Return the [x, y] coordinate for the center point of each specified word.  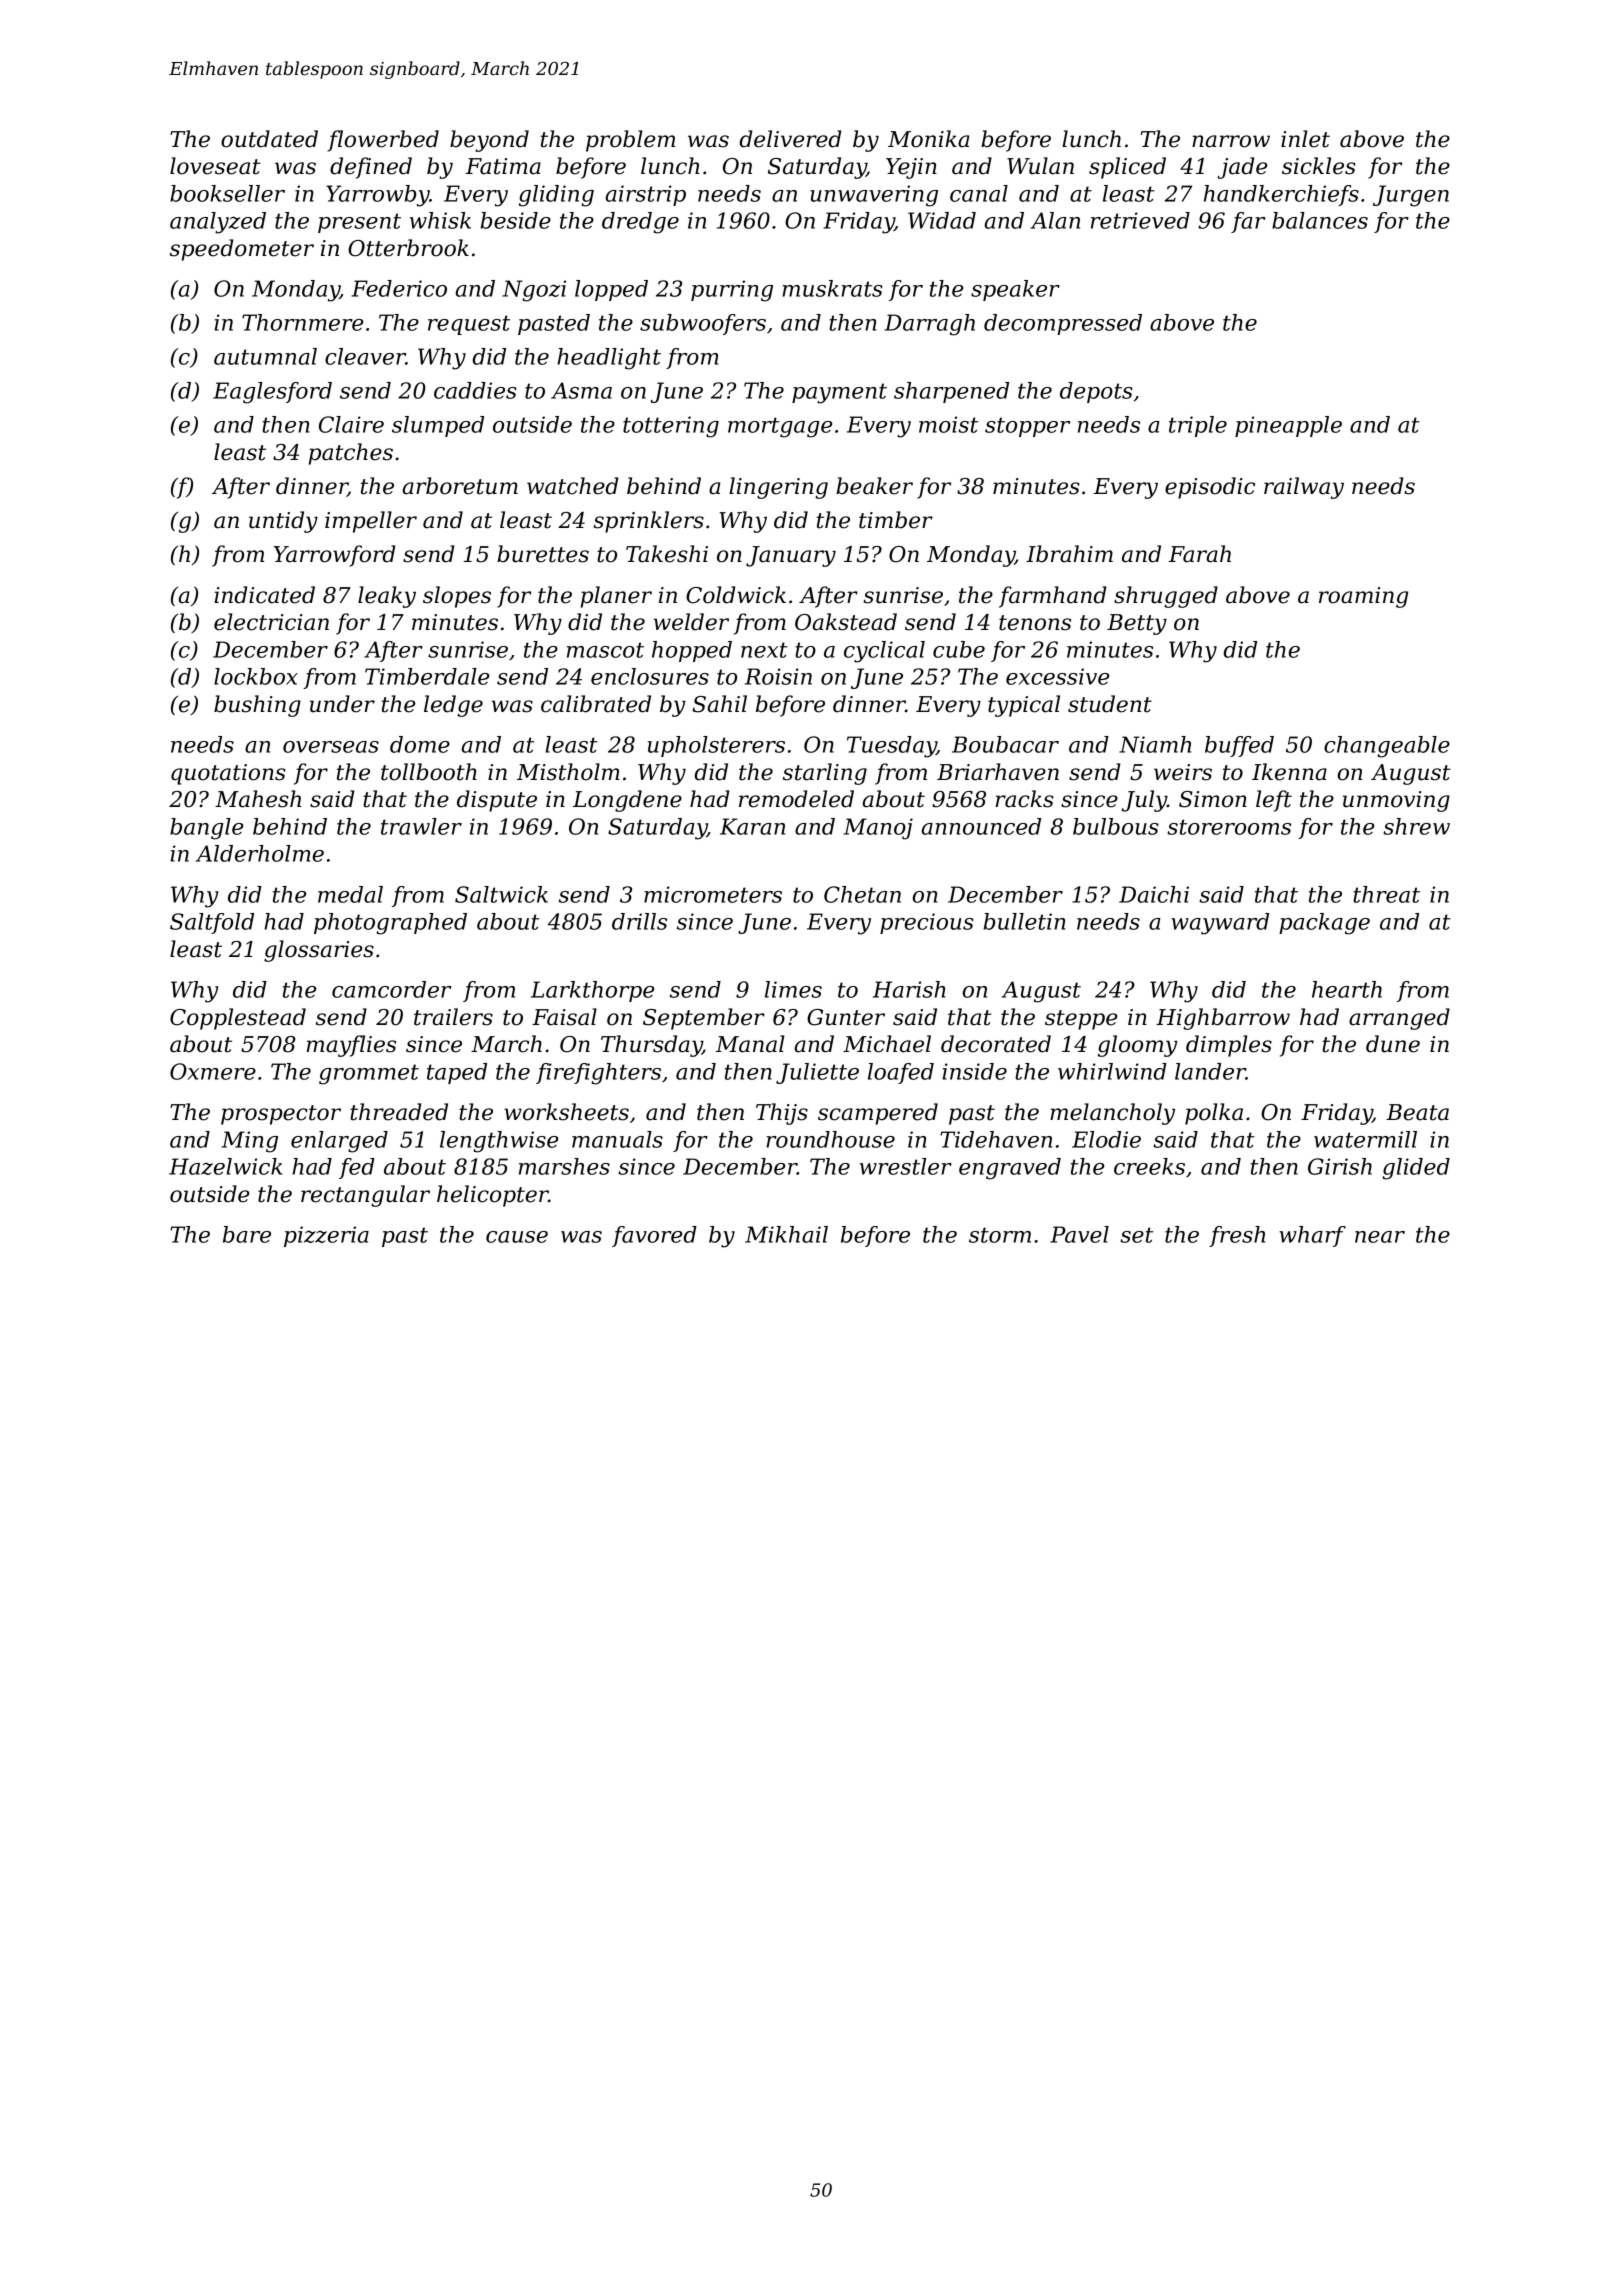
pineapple [1288, 426]
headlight [609, 359]
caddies [475, 390]
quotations [228, 774]
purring [732, 291]
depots [1096, 392]
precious [927, 923]
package [1324, 924]
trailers [453, 1017]
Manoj [878, 829]
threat [1386, 894]
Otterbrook [408, 248]
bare [247, 1234]
